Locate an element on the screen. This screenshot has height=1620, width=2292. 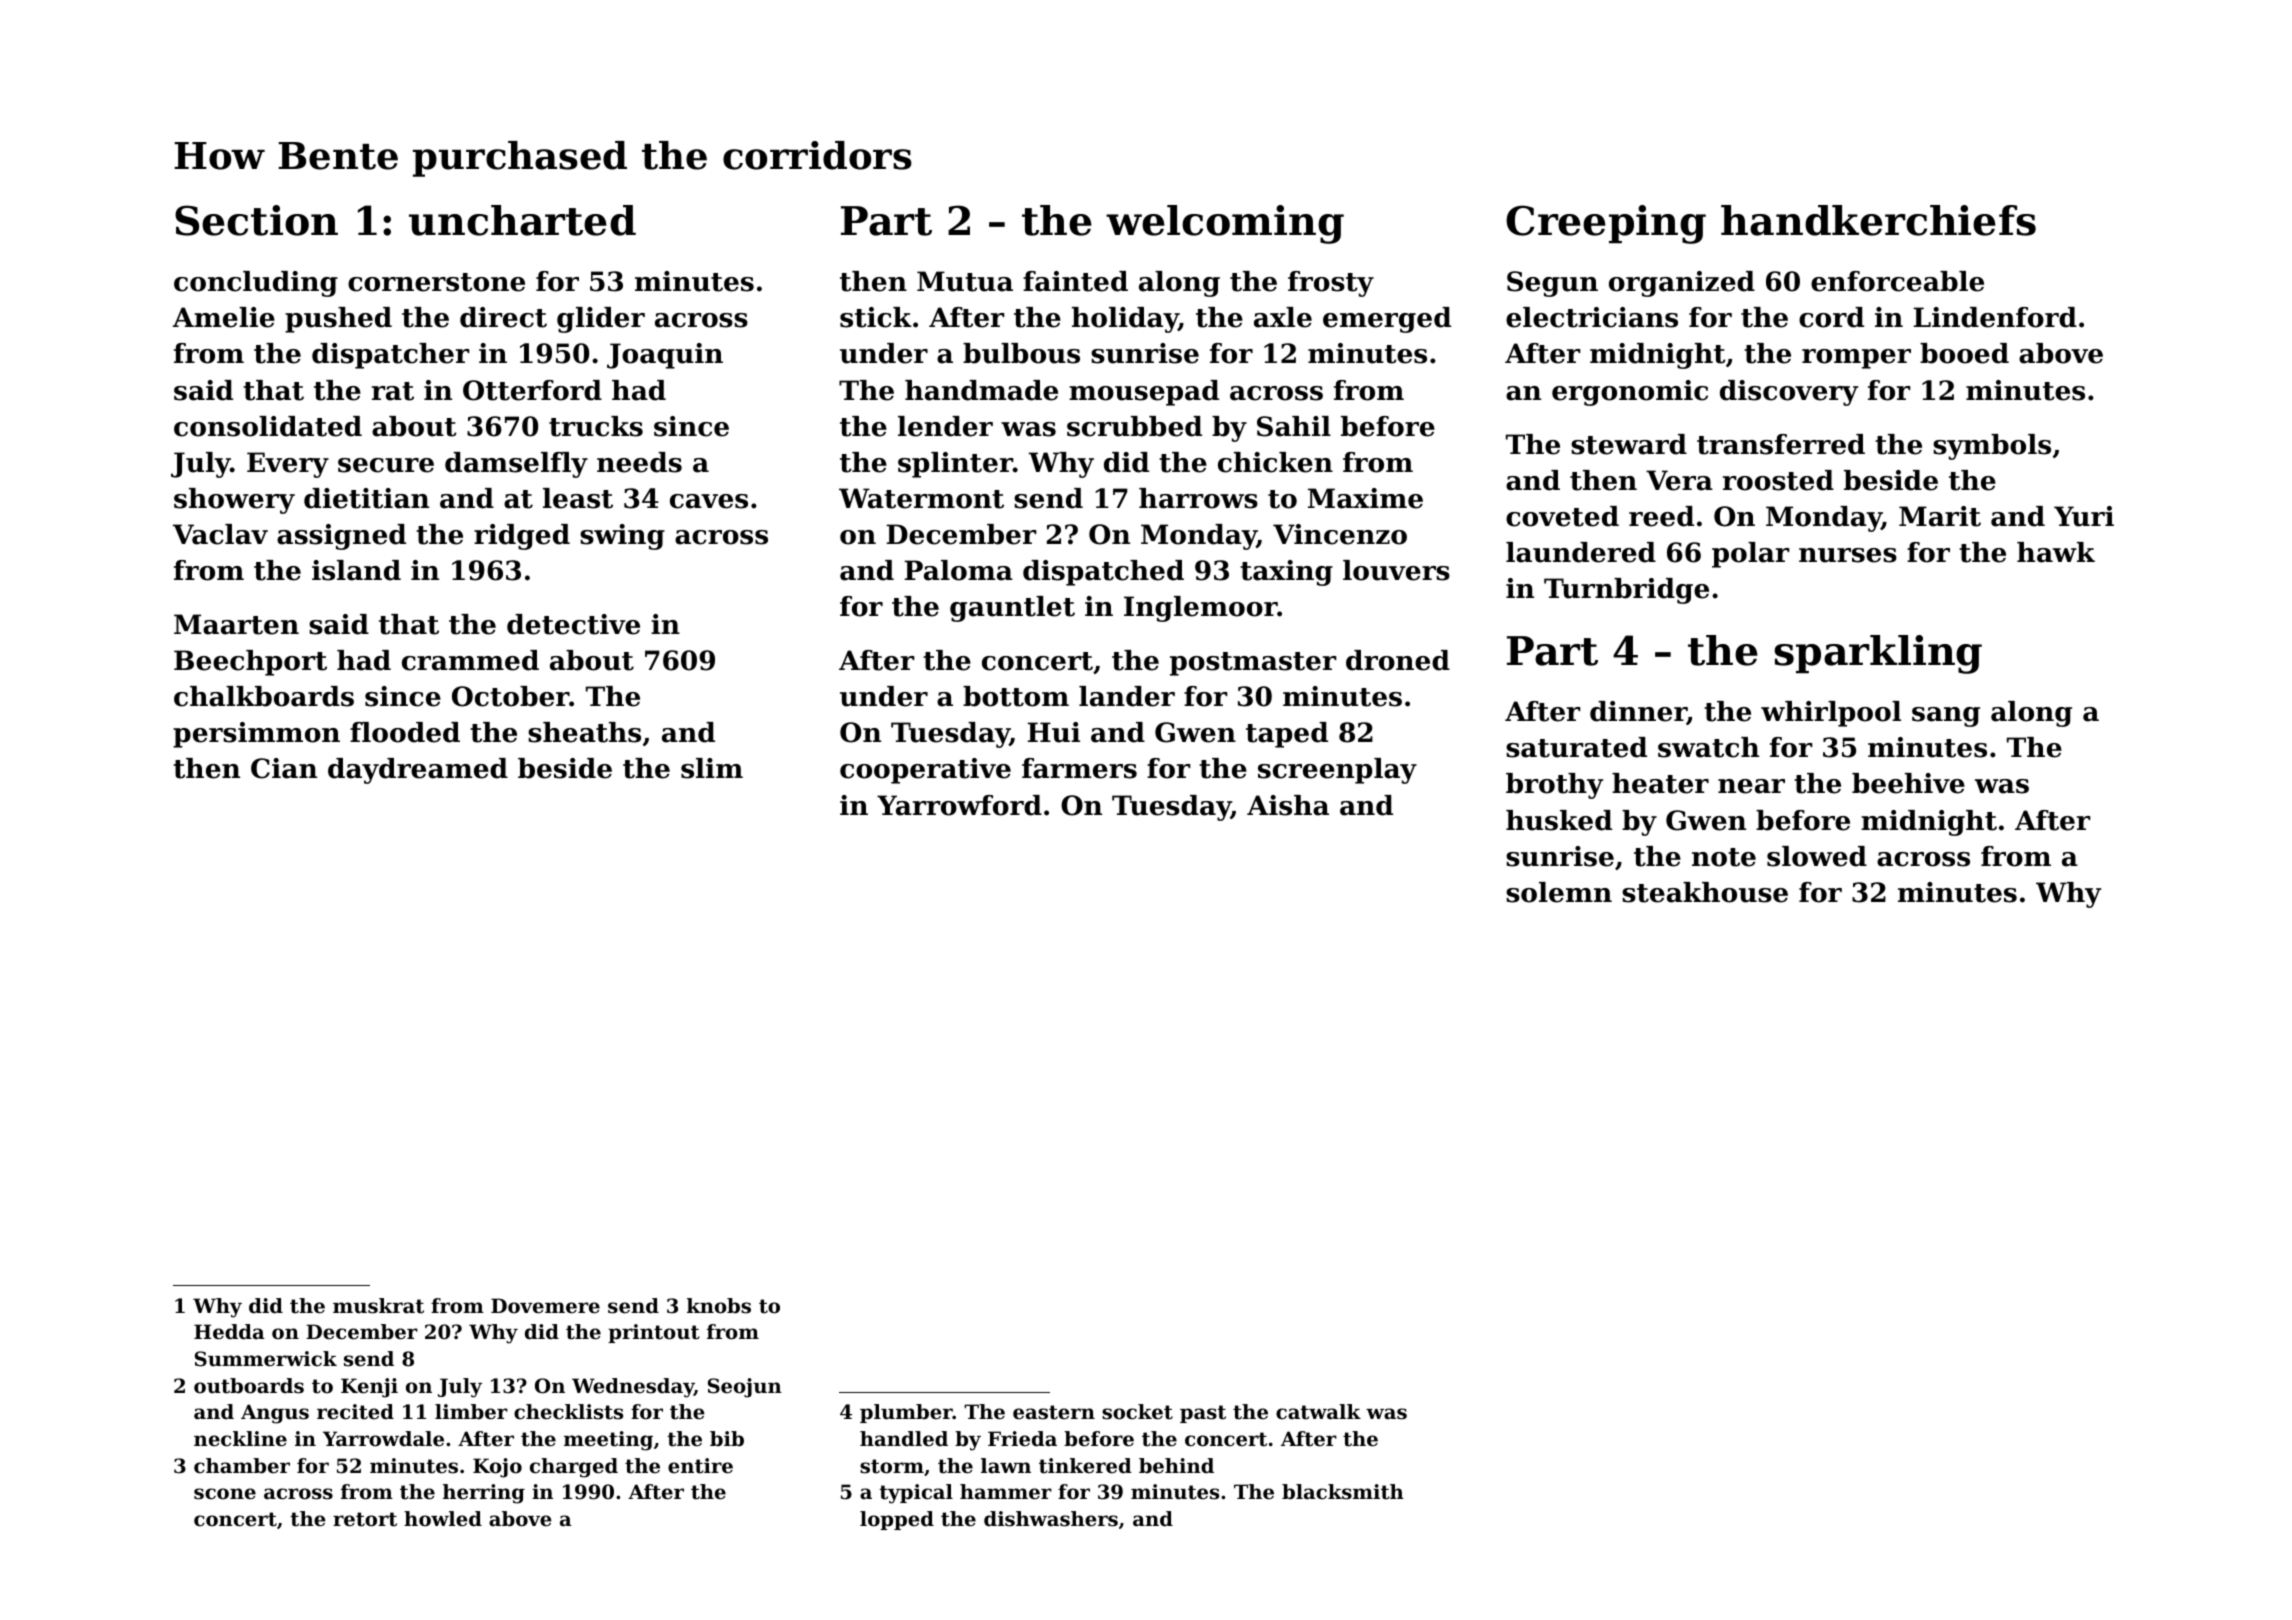
needs is located at coordinates (639, 462).
